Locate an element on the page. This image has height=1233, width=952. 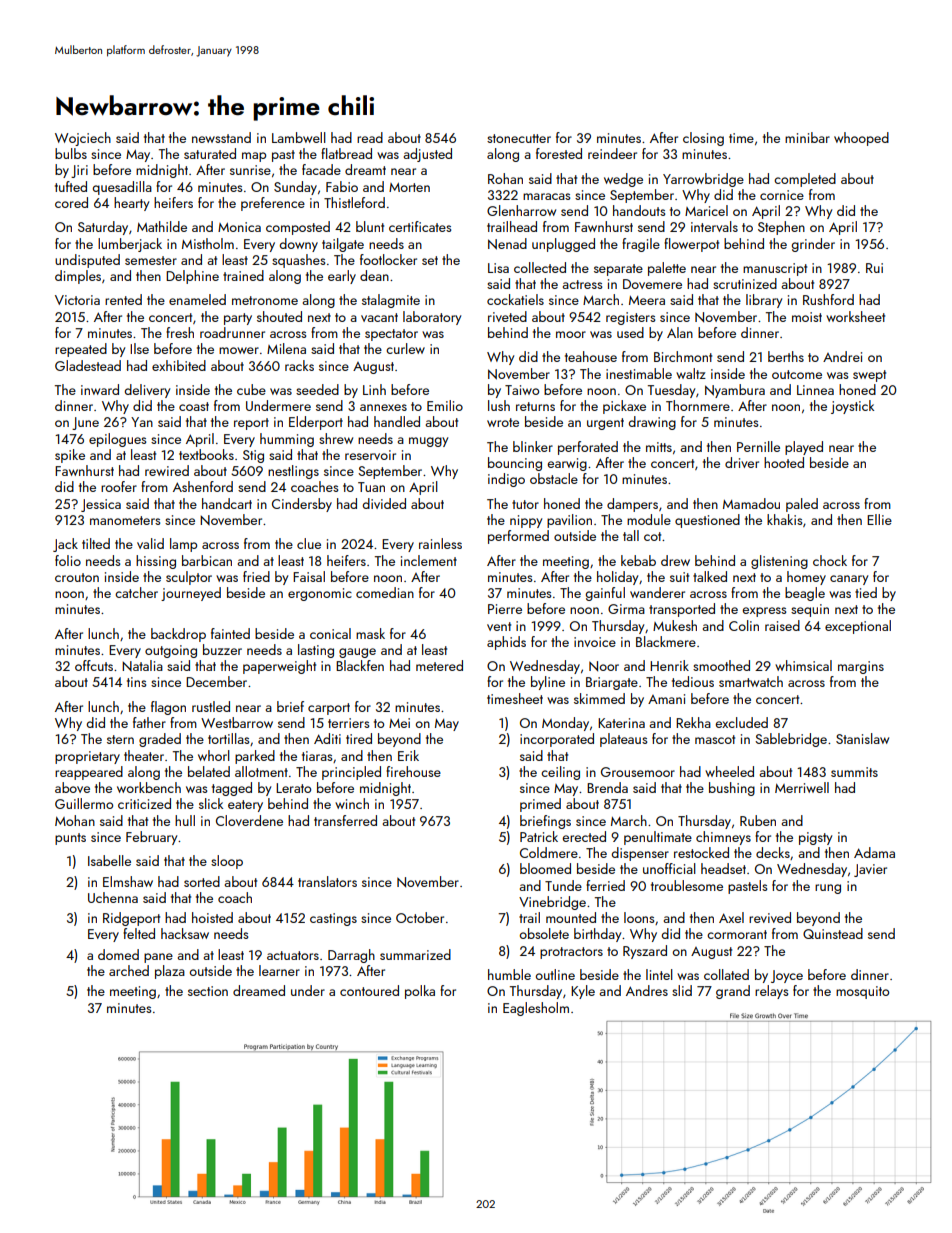
vent is located at coordinates (499, 626).
